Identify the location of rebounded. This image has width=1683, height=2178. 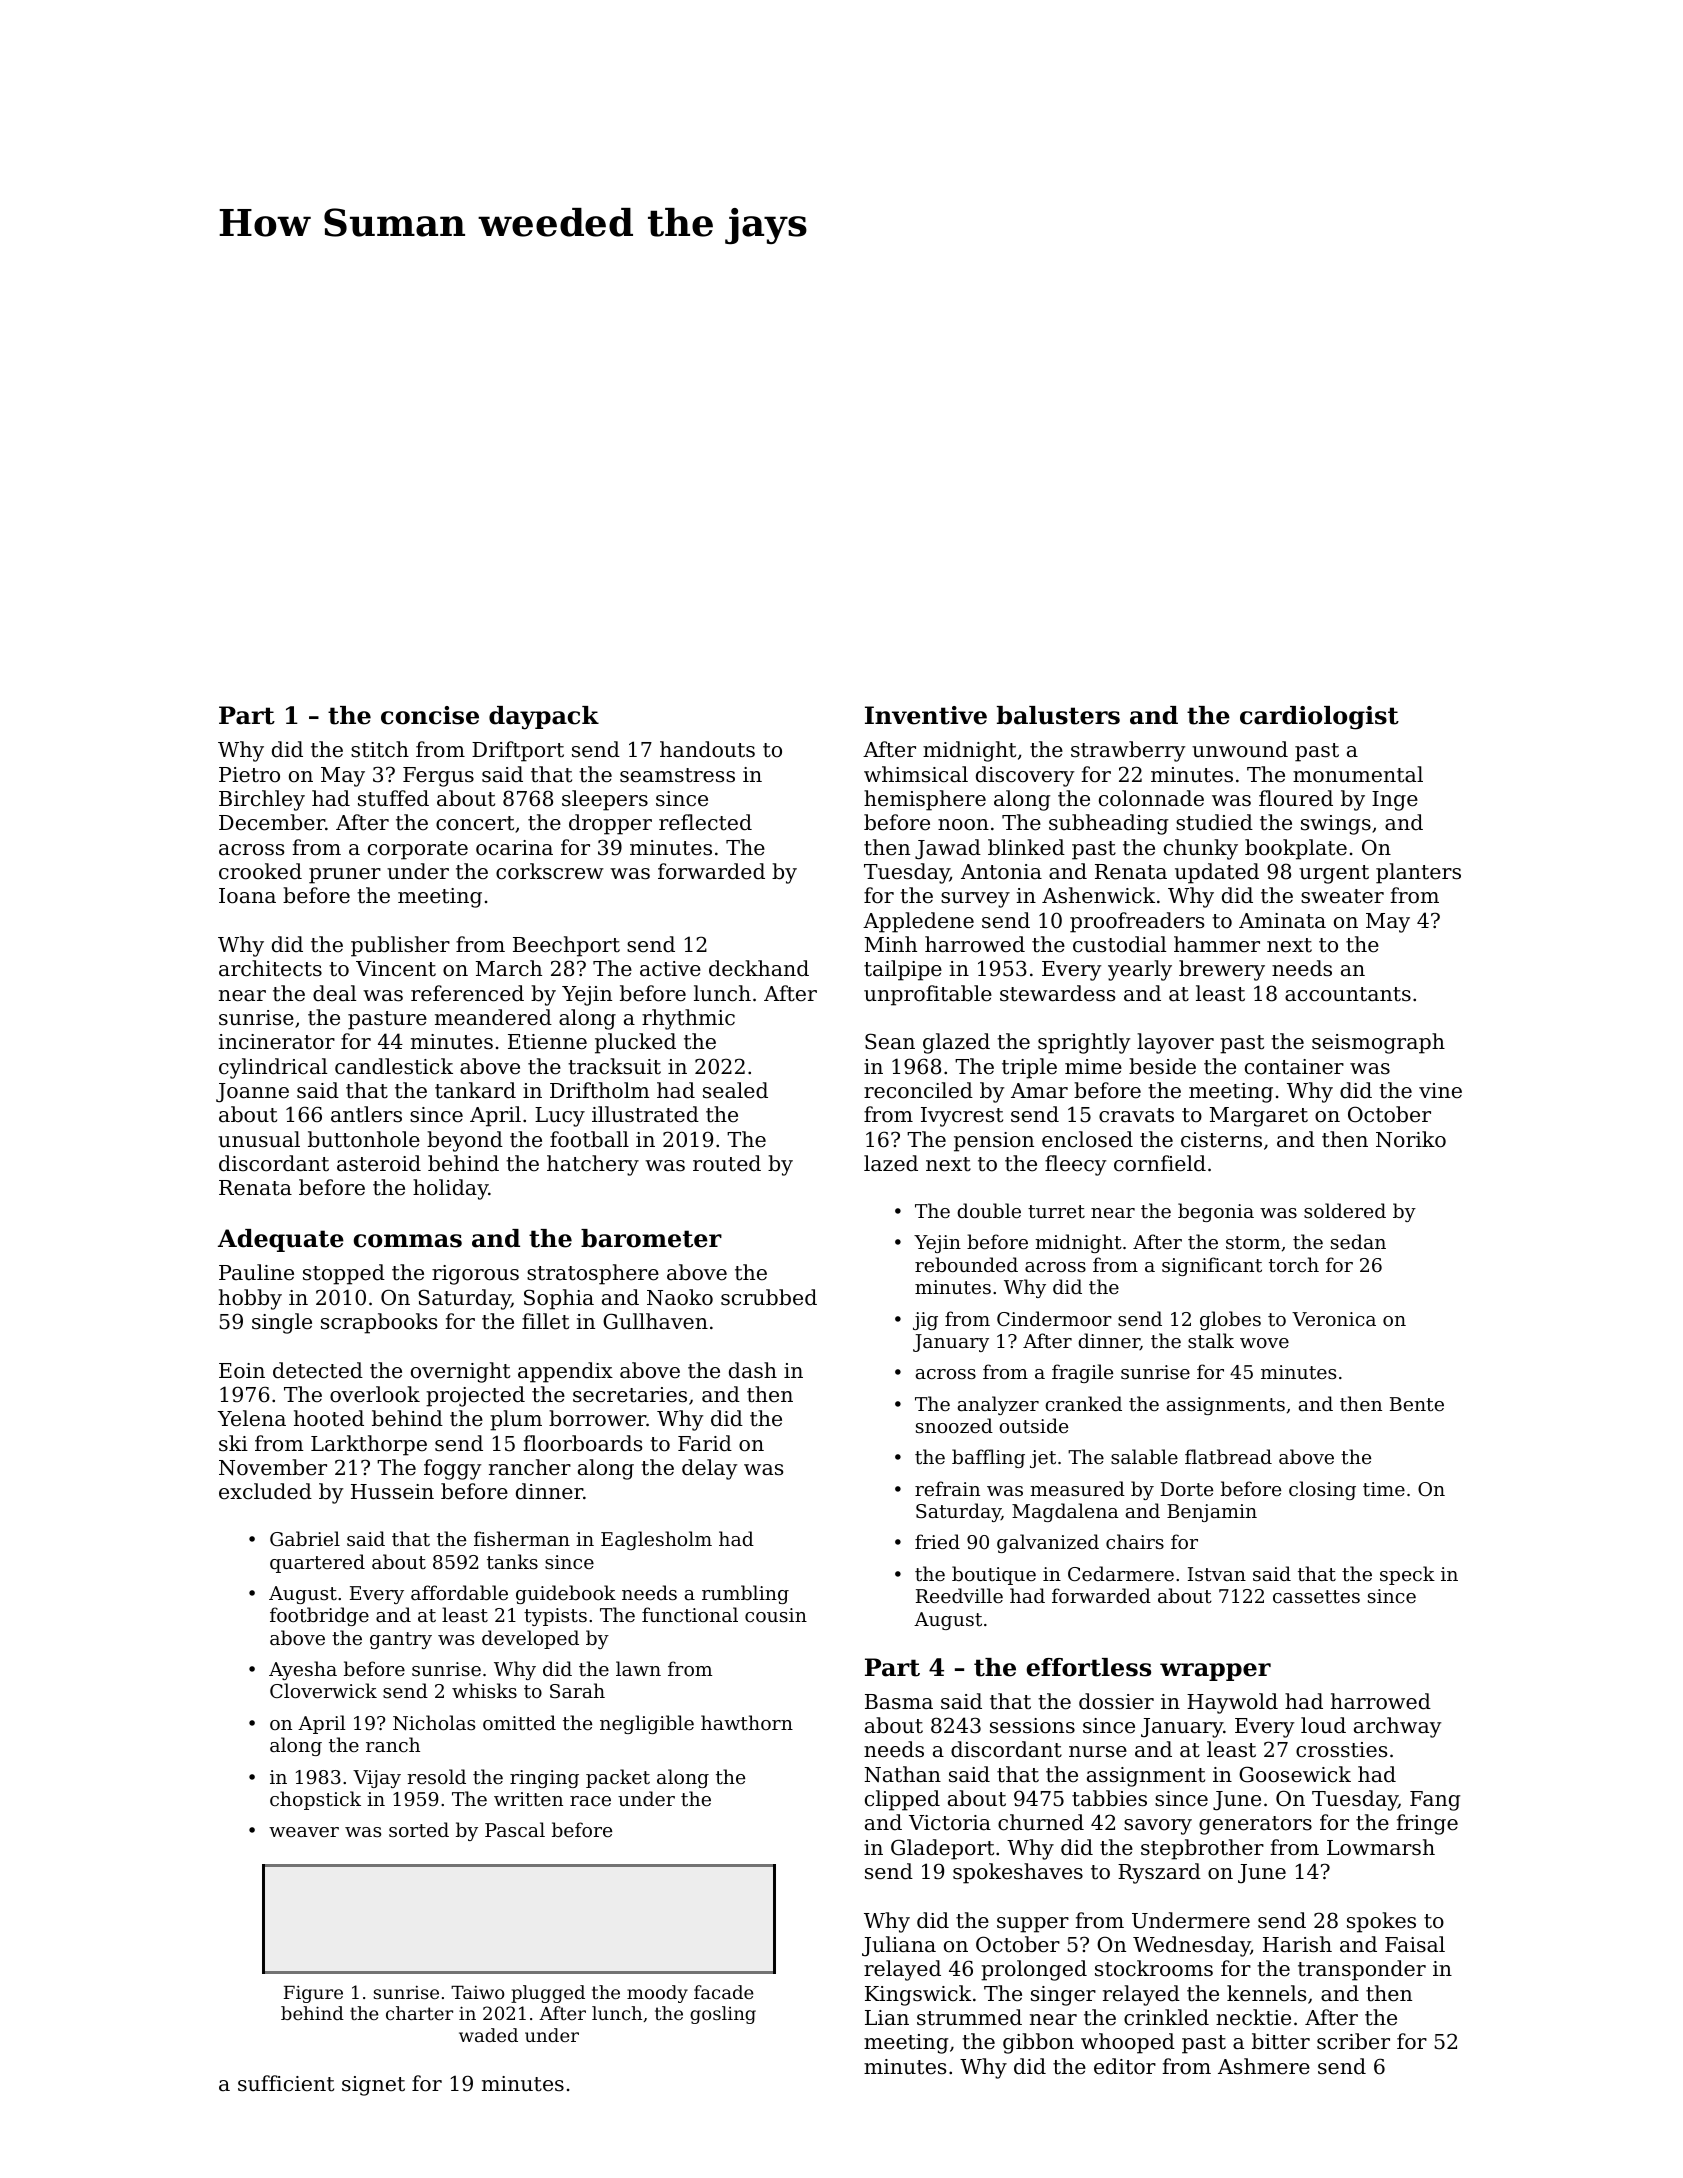
(966, 1264).
